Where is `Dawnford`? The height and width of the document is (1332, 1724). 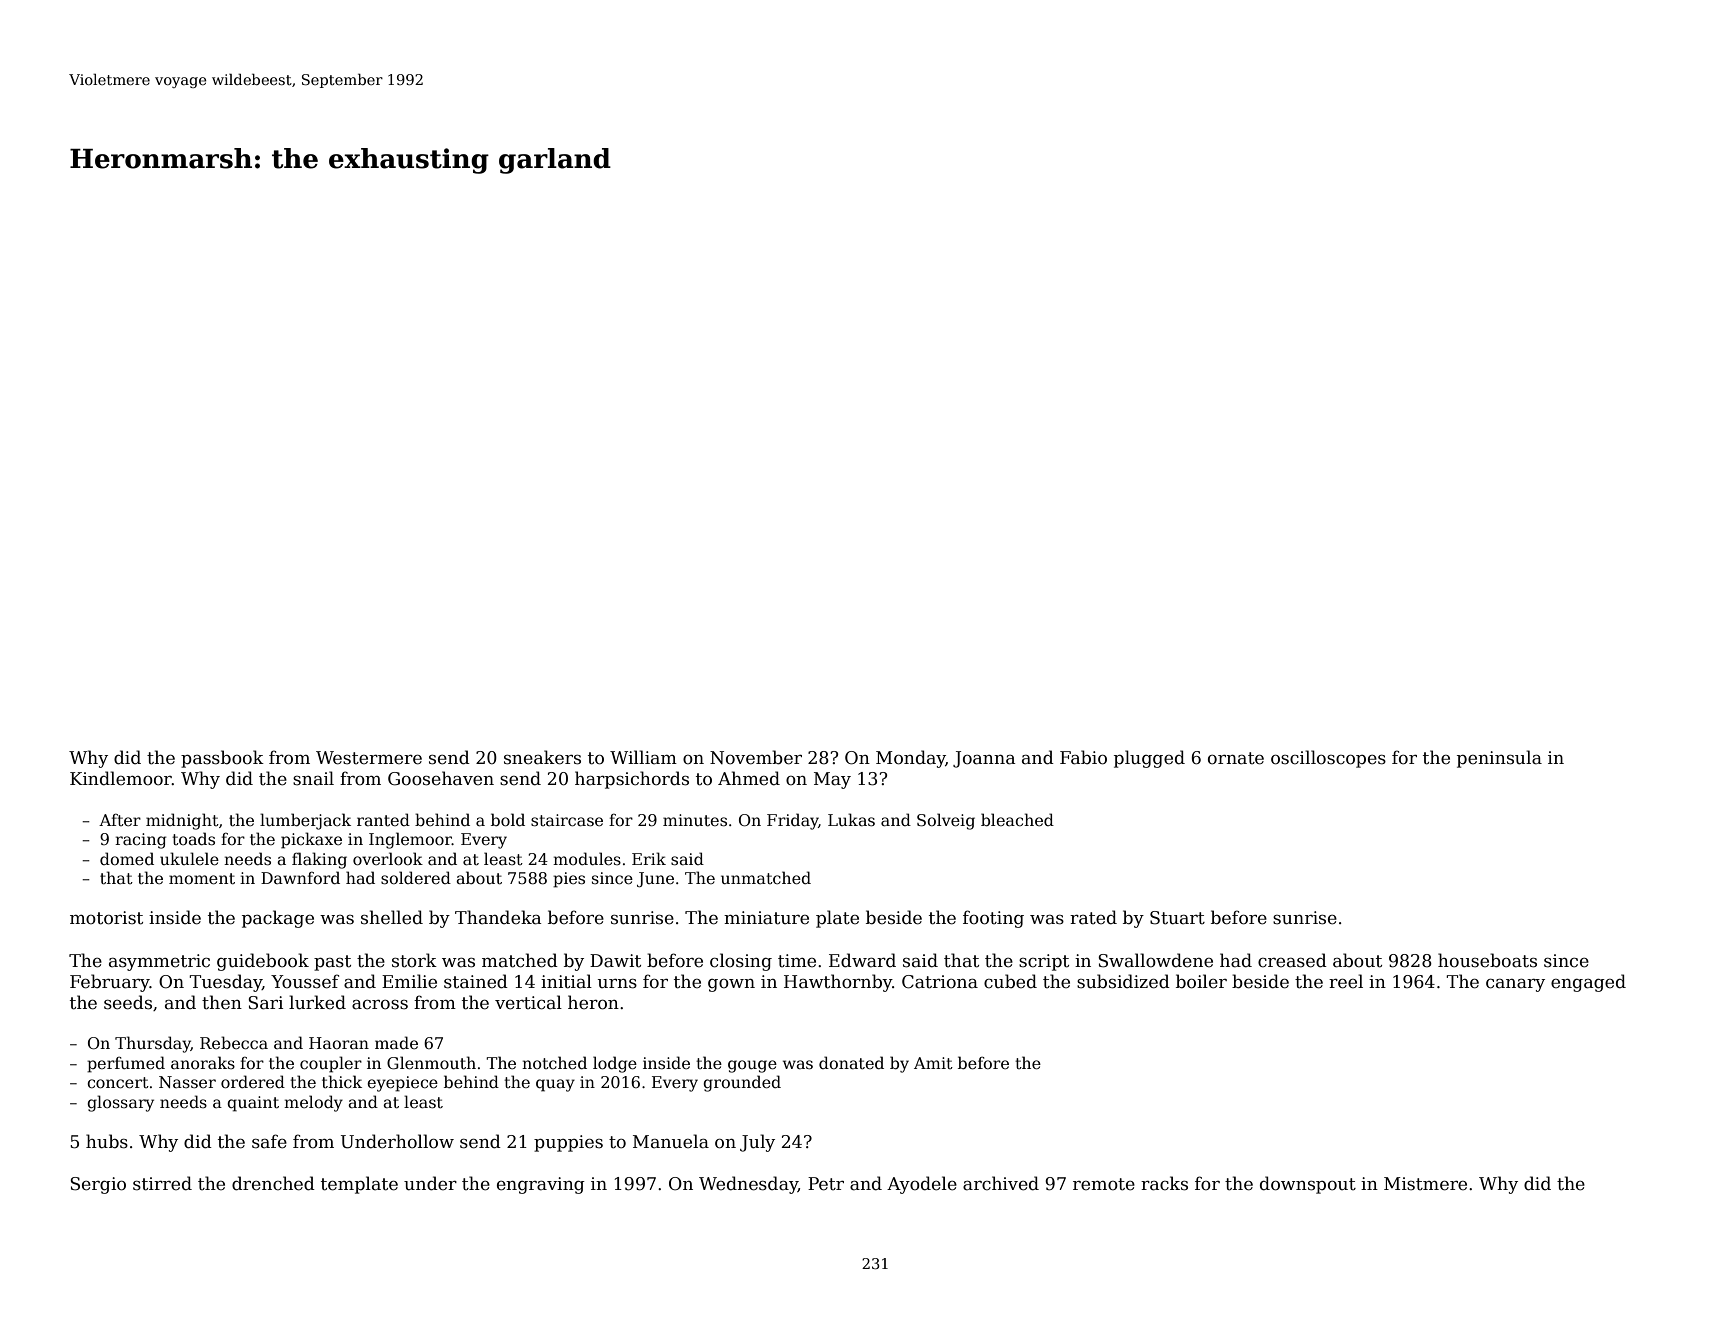
Dawnford is located at coordinates (300, 877).
